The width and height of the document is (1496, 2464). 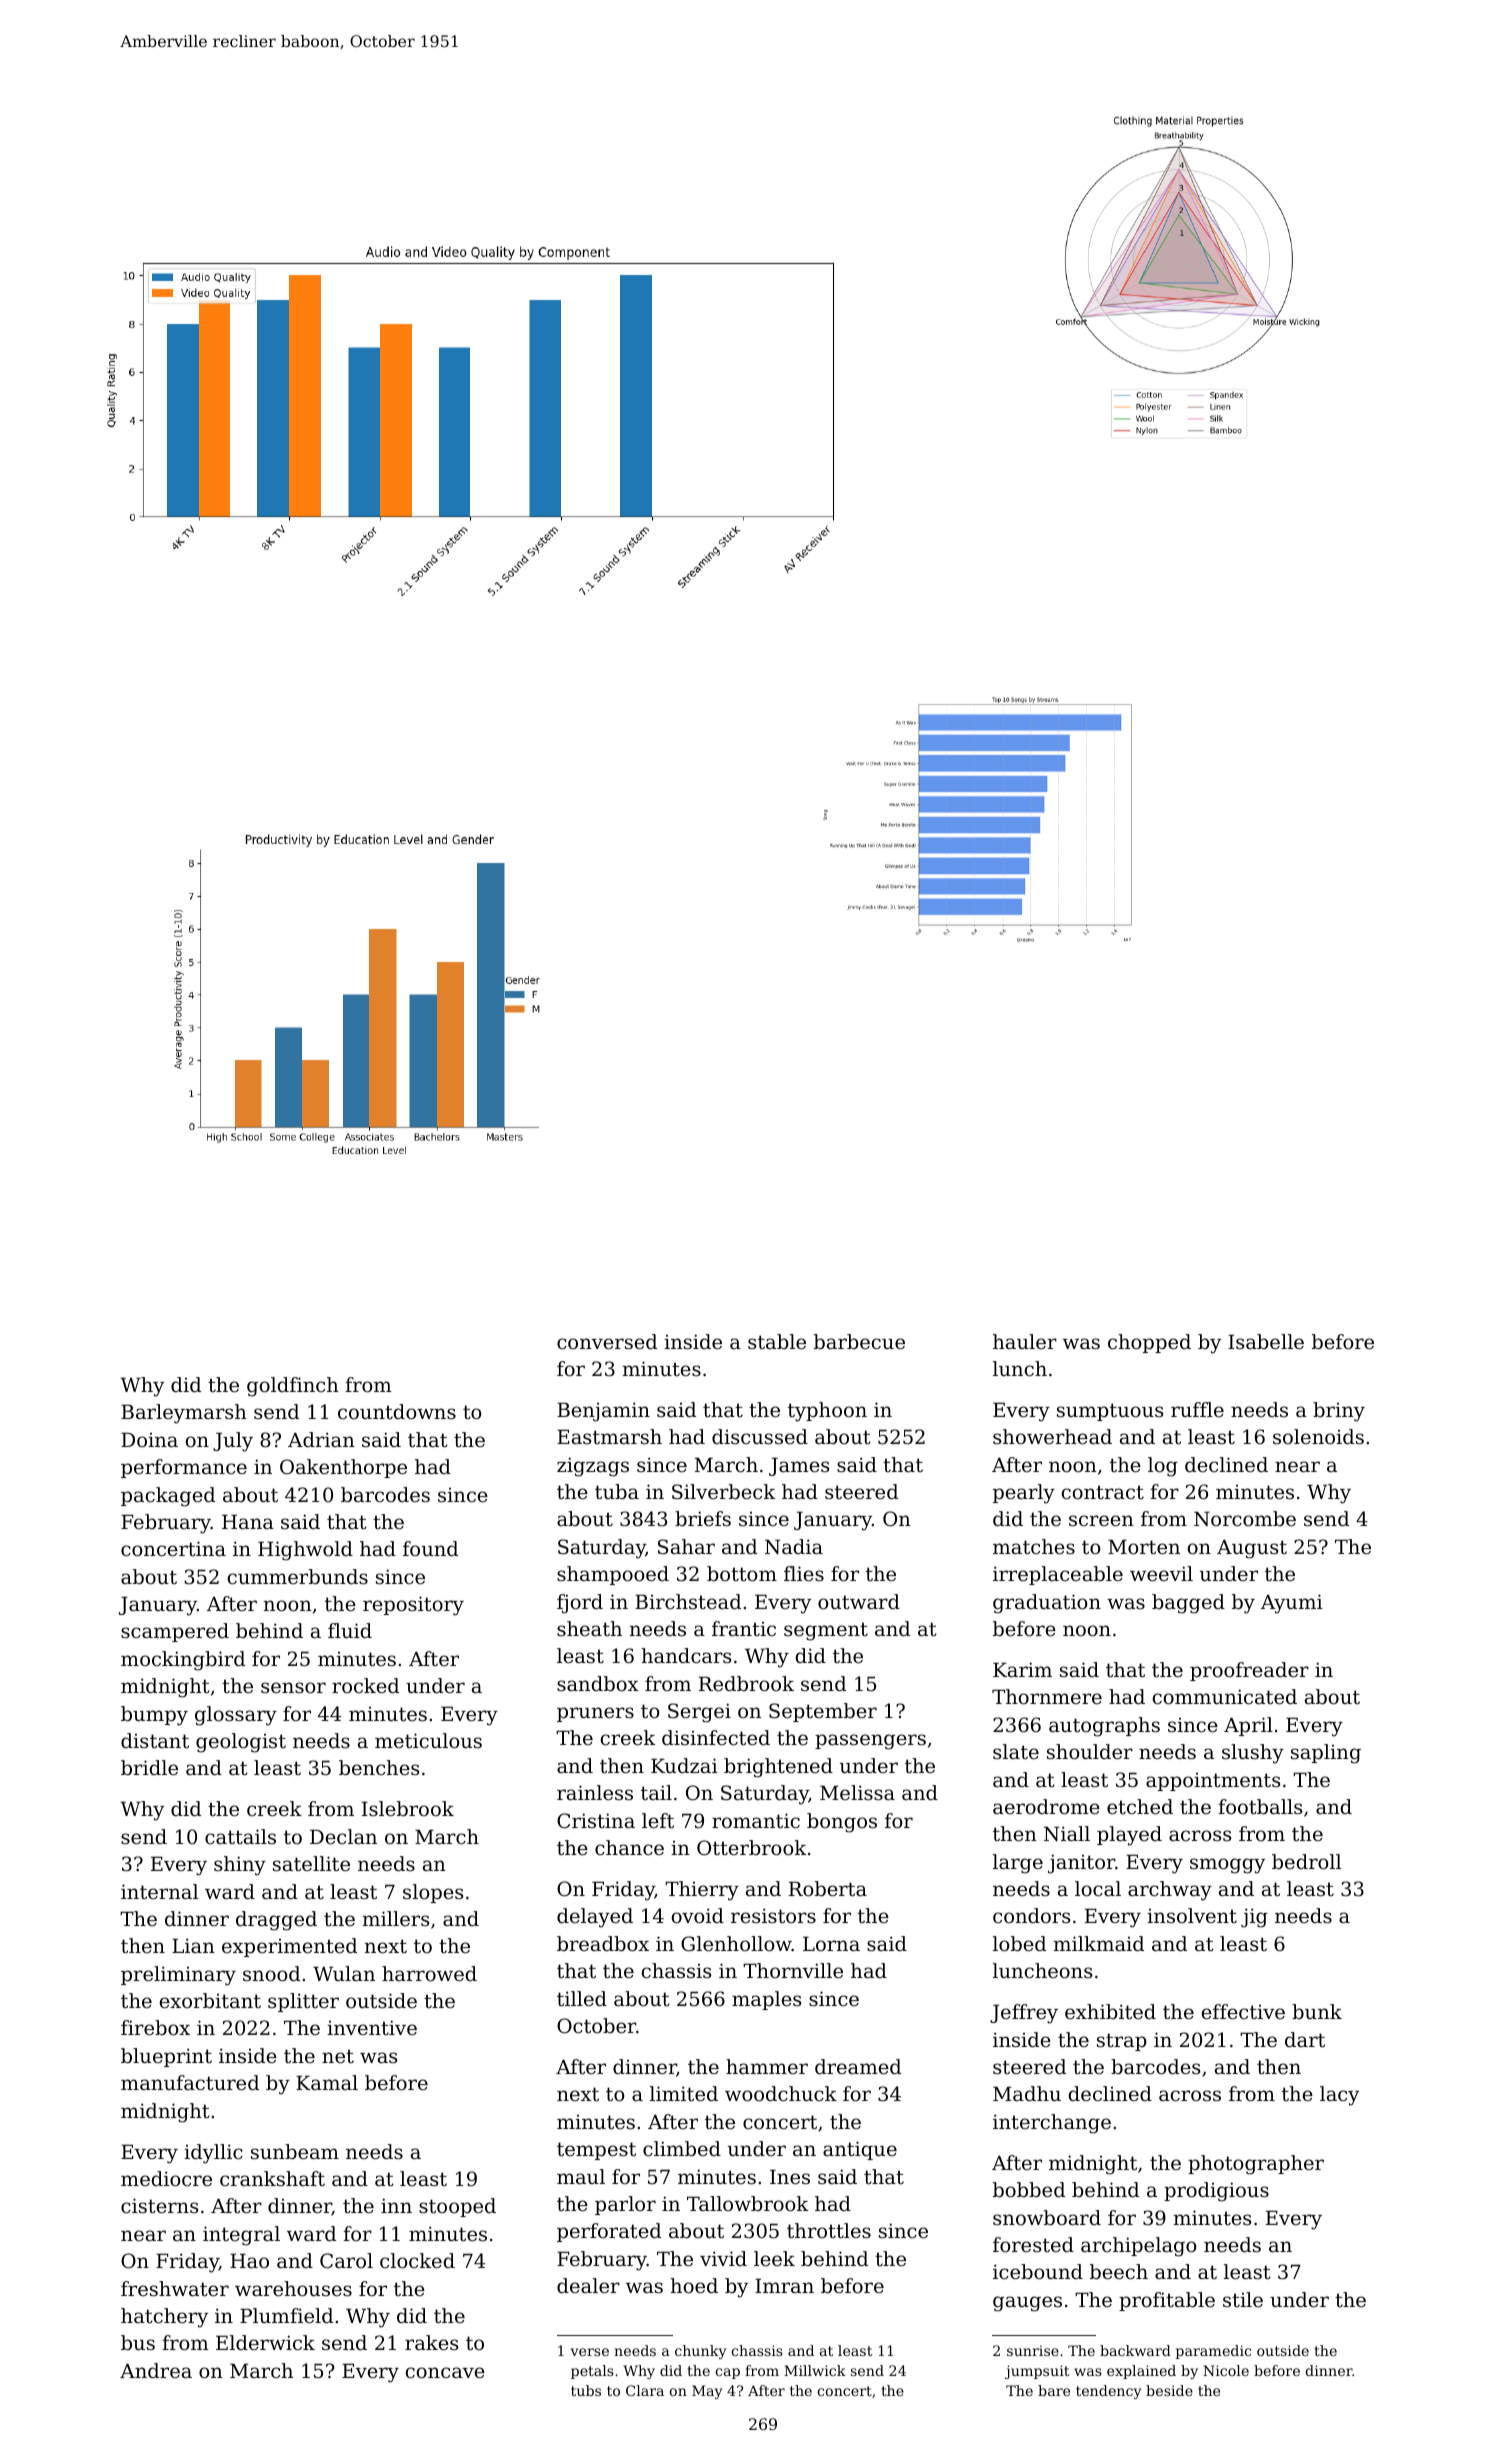 What do you see at coordinates (293, 1387) in the document?
I see `goldfinch` at bounding box center [293, 1387].
